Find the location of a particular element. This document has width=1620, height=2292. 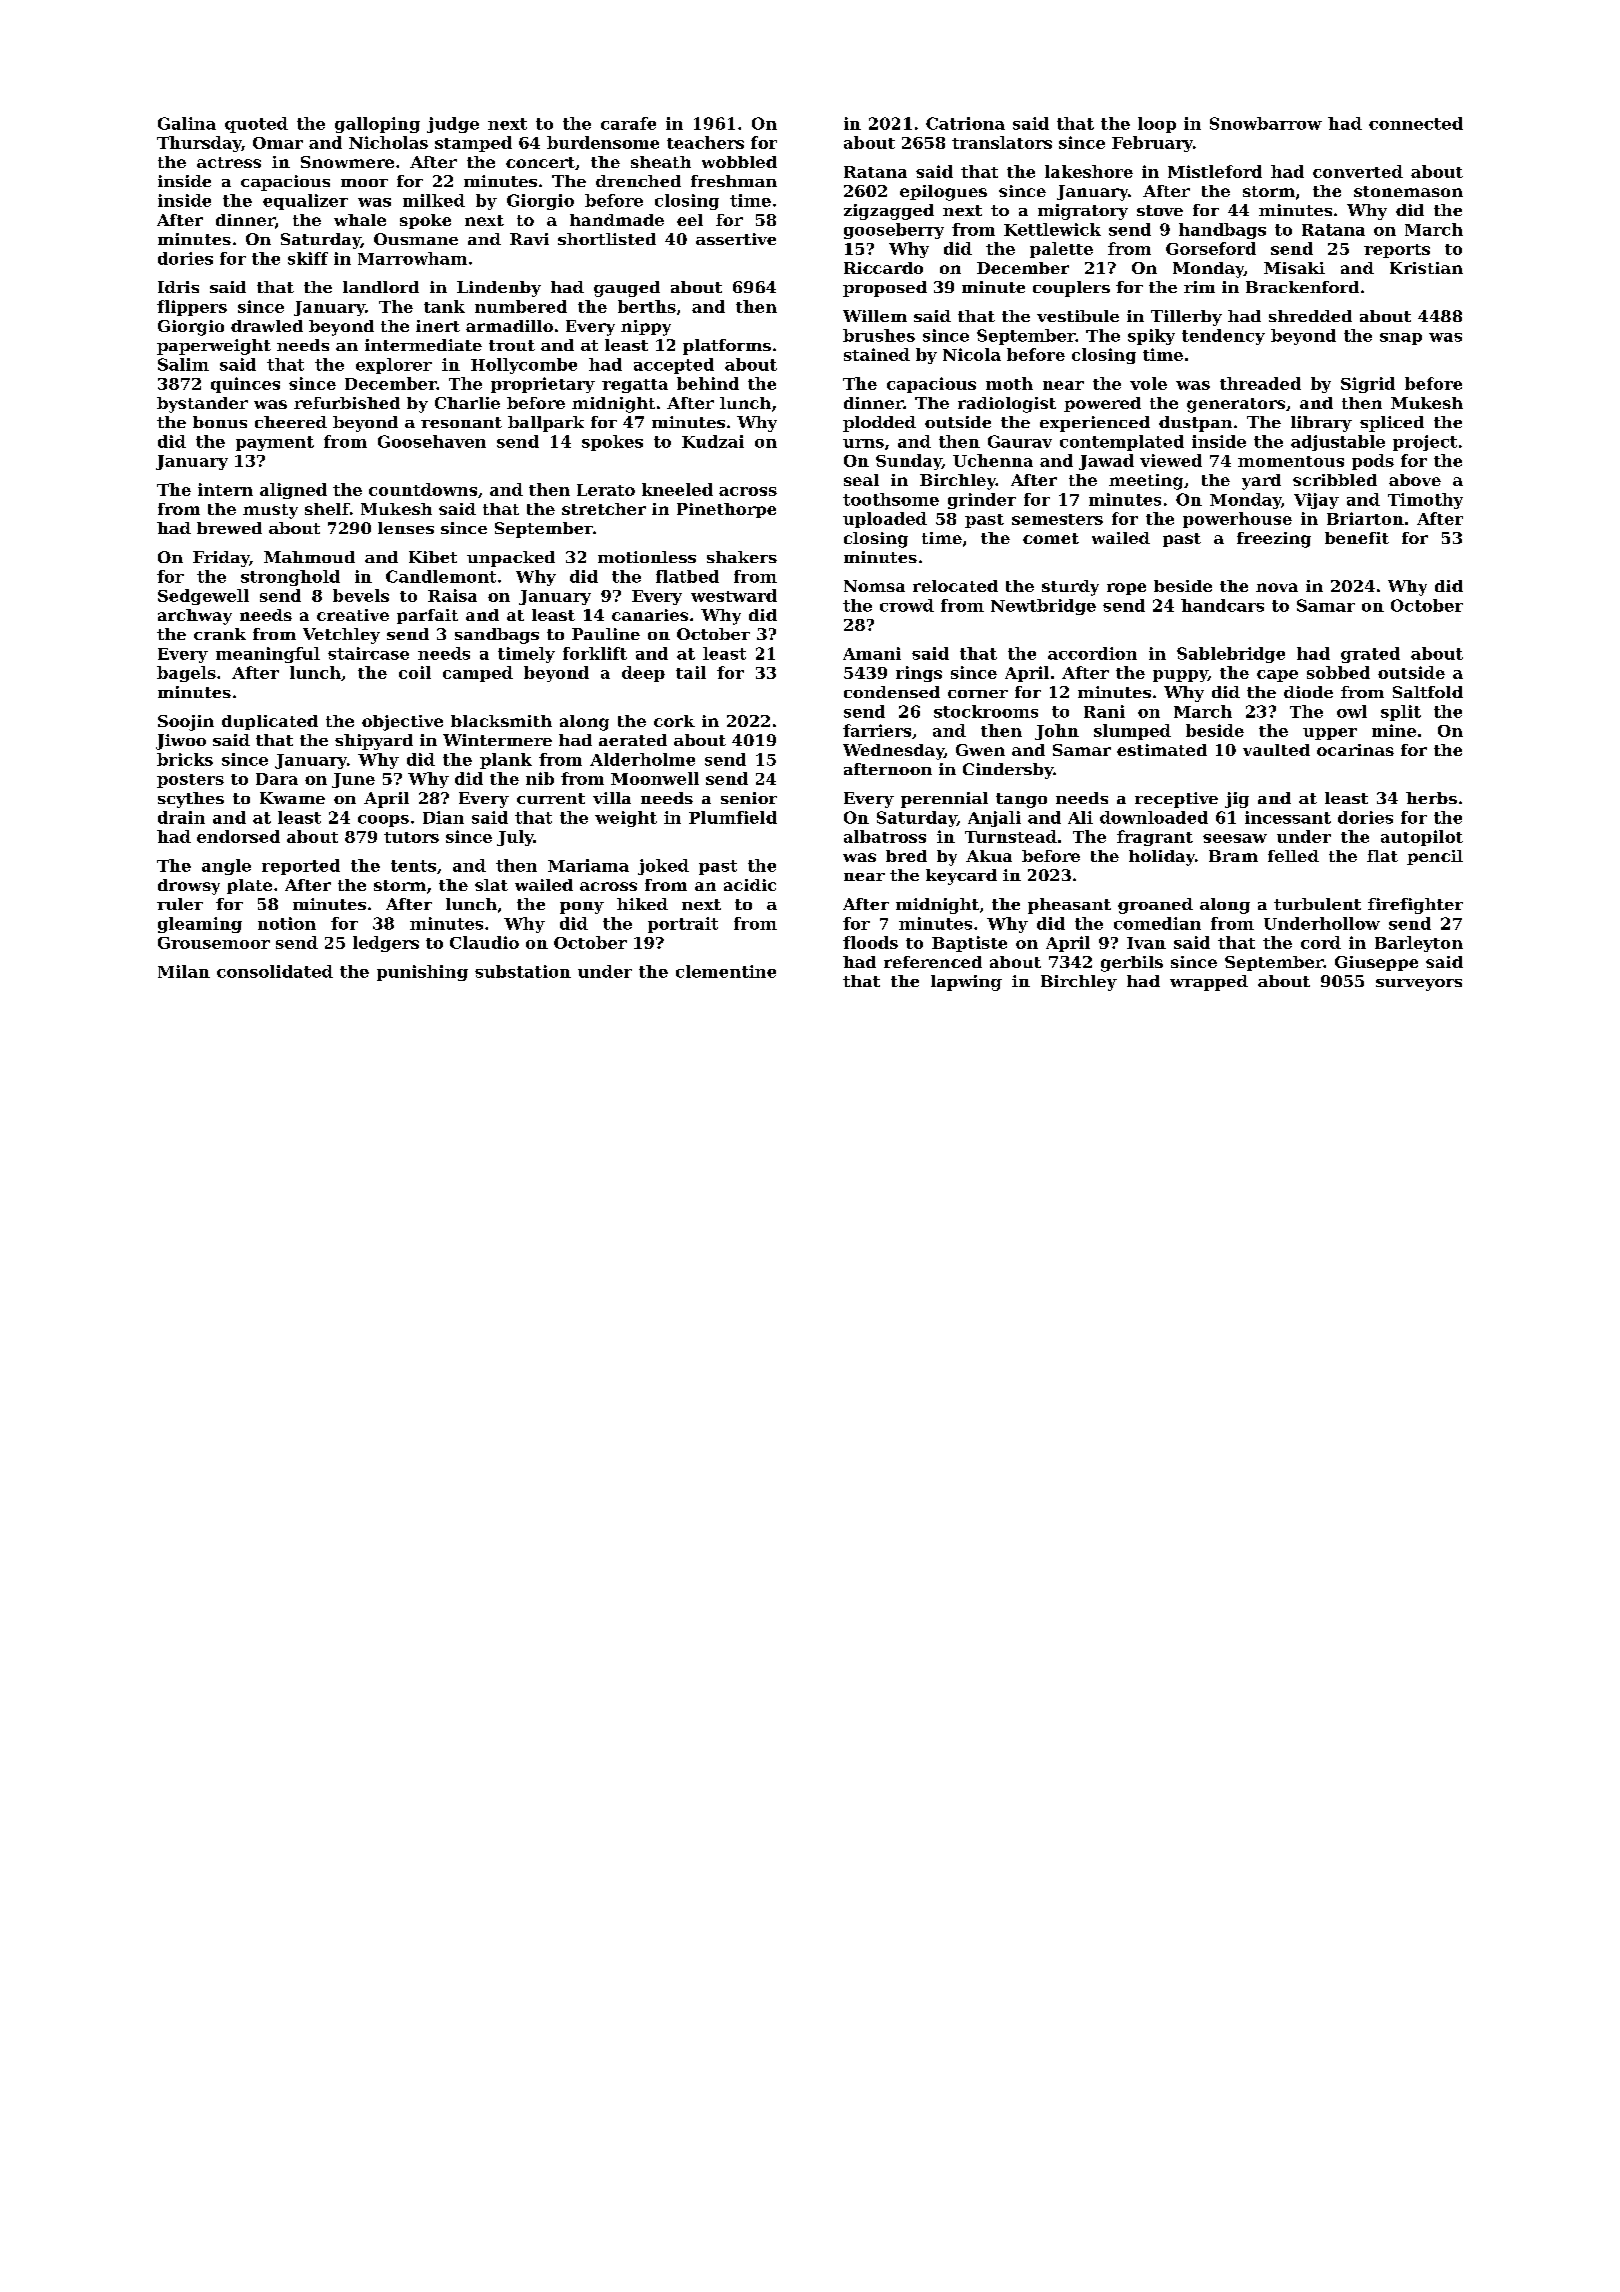

library is located at coordinates (1321, 424).
